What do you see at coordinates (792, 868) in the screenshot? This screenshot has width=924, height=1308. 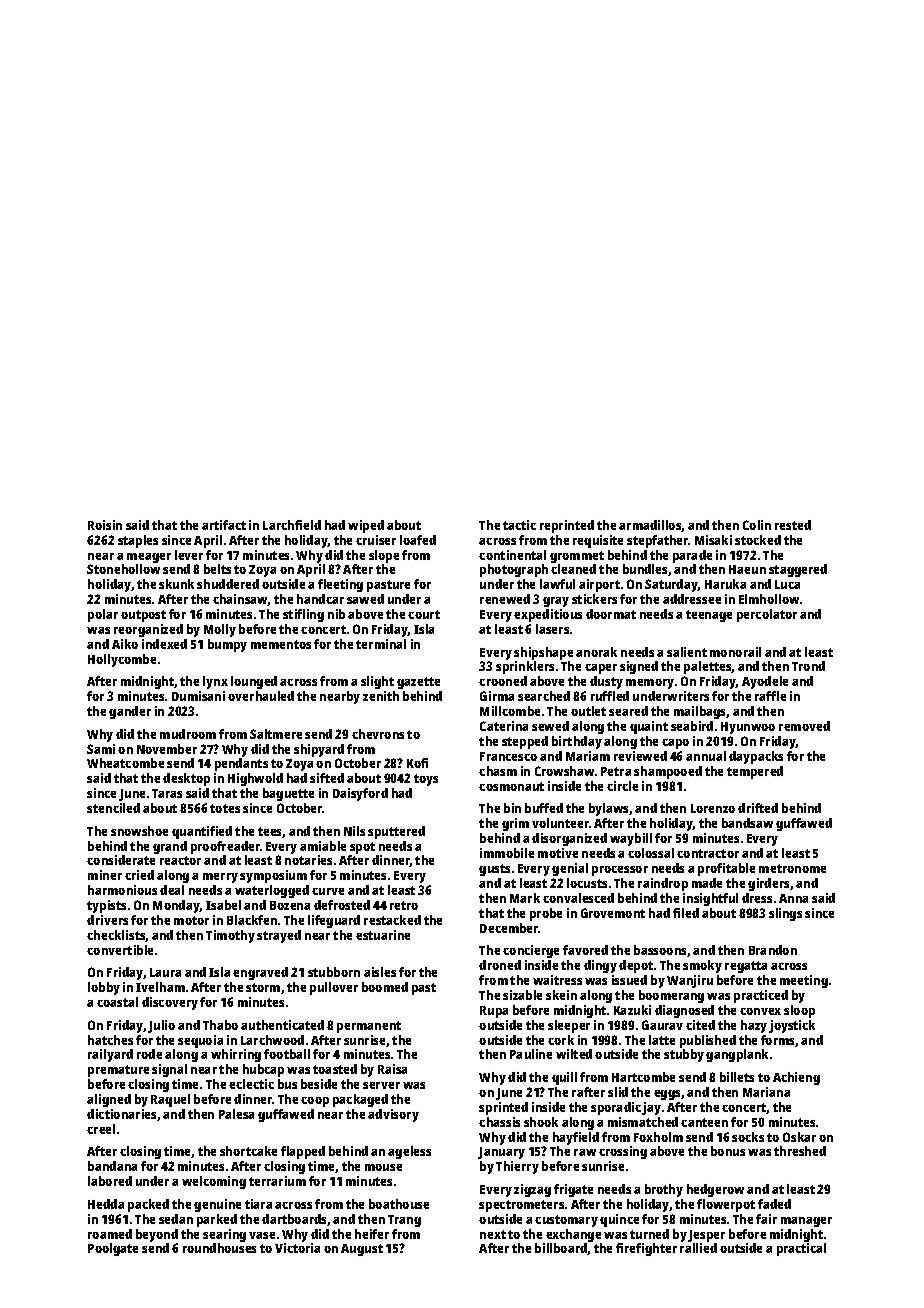 I see `metronome` at bounding box center [792, 868].
